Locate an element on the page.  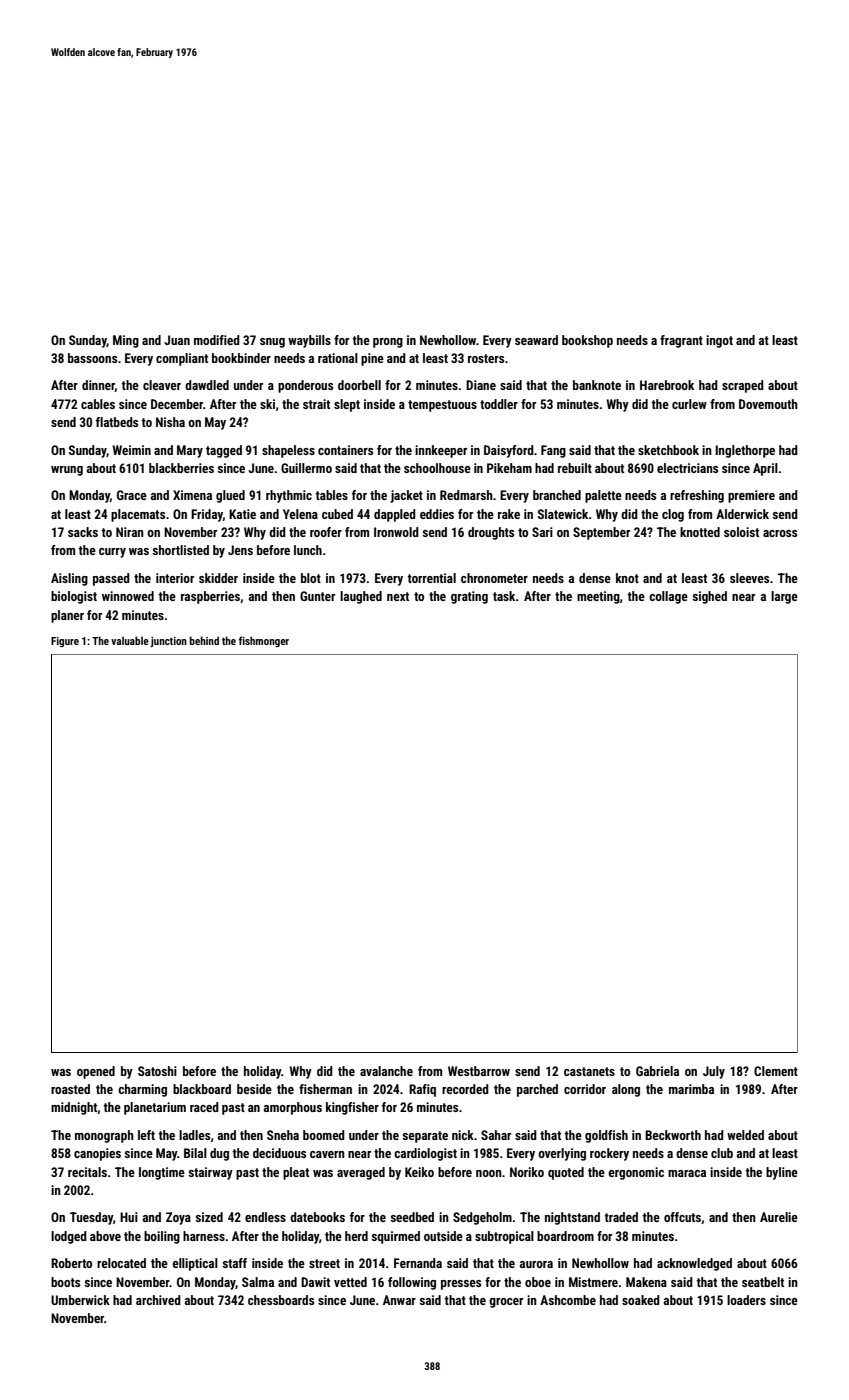
bassoons is located at coordinates (92, 358).
